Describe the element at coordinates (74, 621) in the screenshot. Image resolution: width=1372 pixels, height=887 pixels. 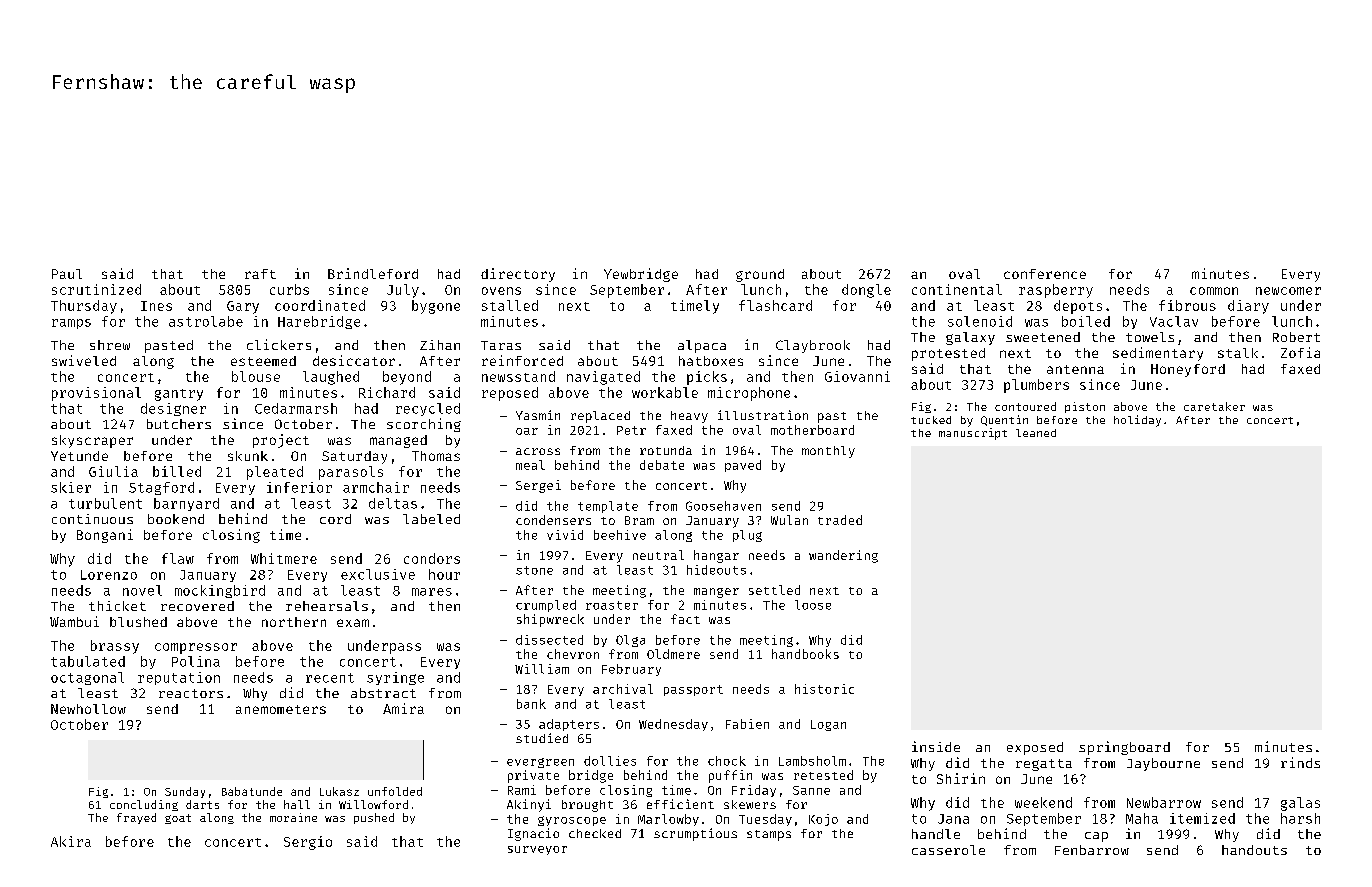
I see `Wambui` at that location.
